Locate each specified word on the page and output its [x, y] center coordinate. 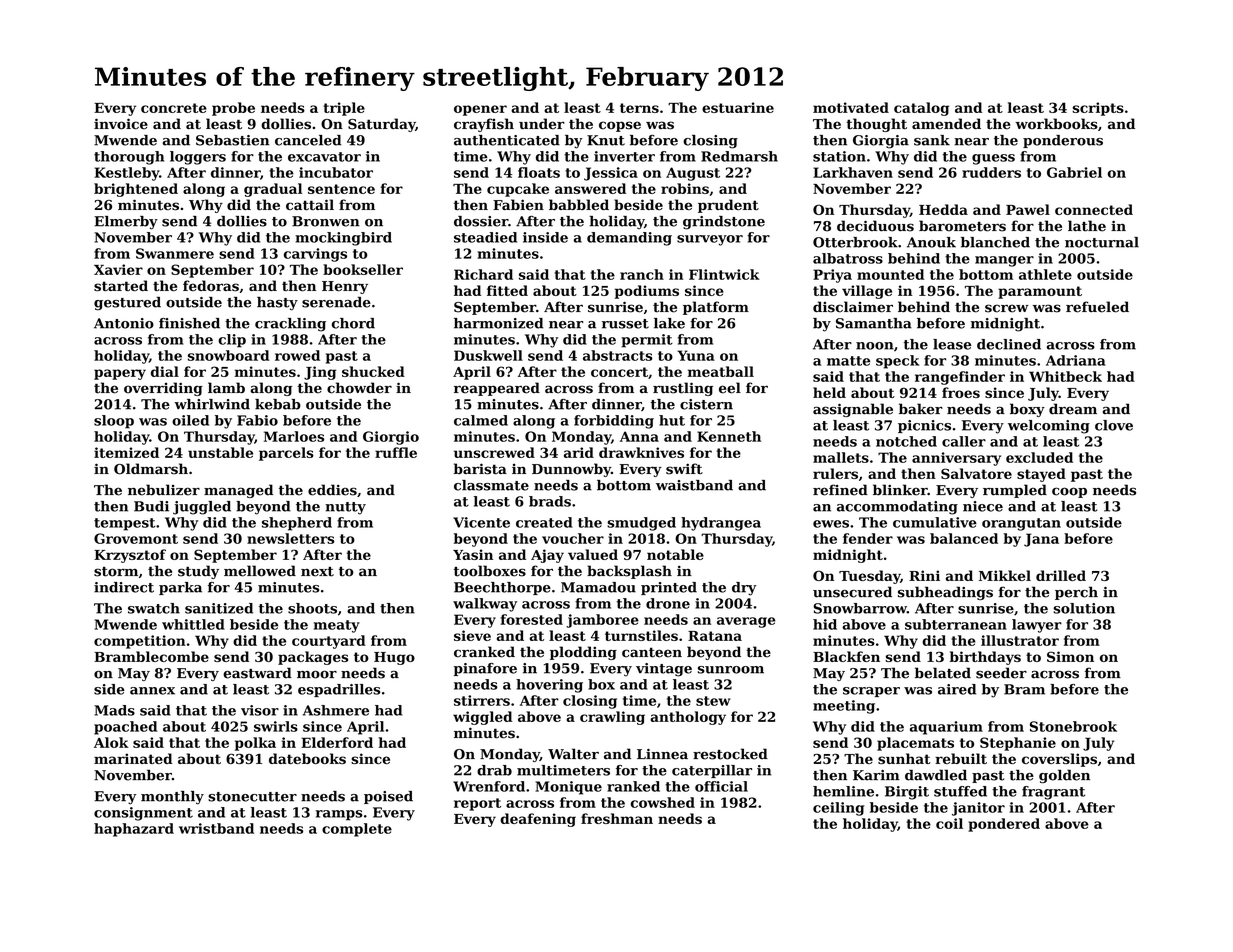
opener [480, 110]
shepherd [297, 524]
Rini [924, 575]
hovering [549, 686]
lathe [1087, 226]
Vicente [481, 522]
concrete [174, 108]
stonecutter [252, 797]
